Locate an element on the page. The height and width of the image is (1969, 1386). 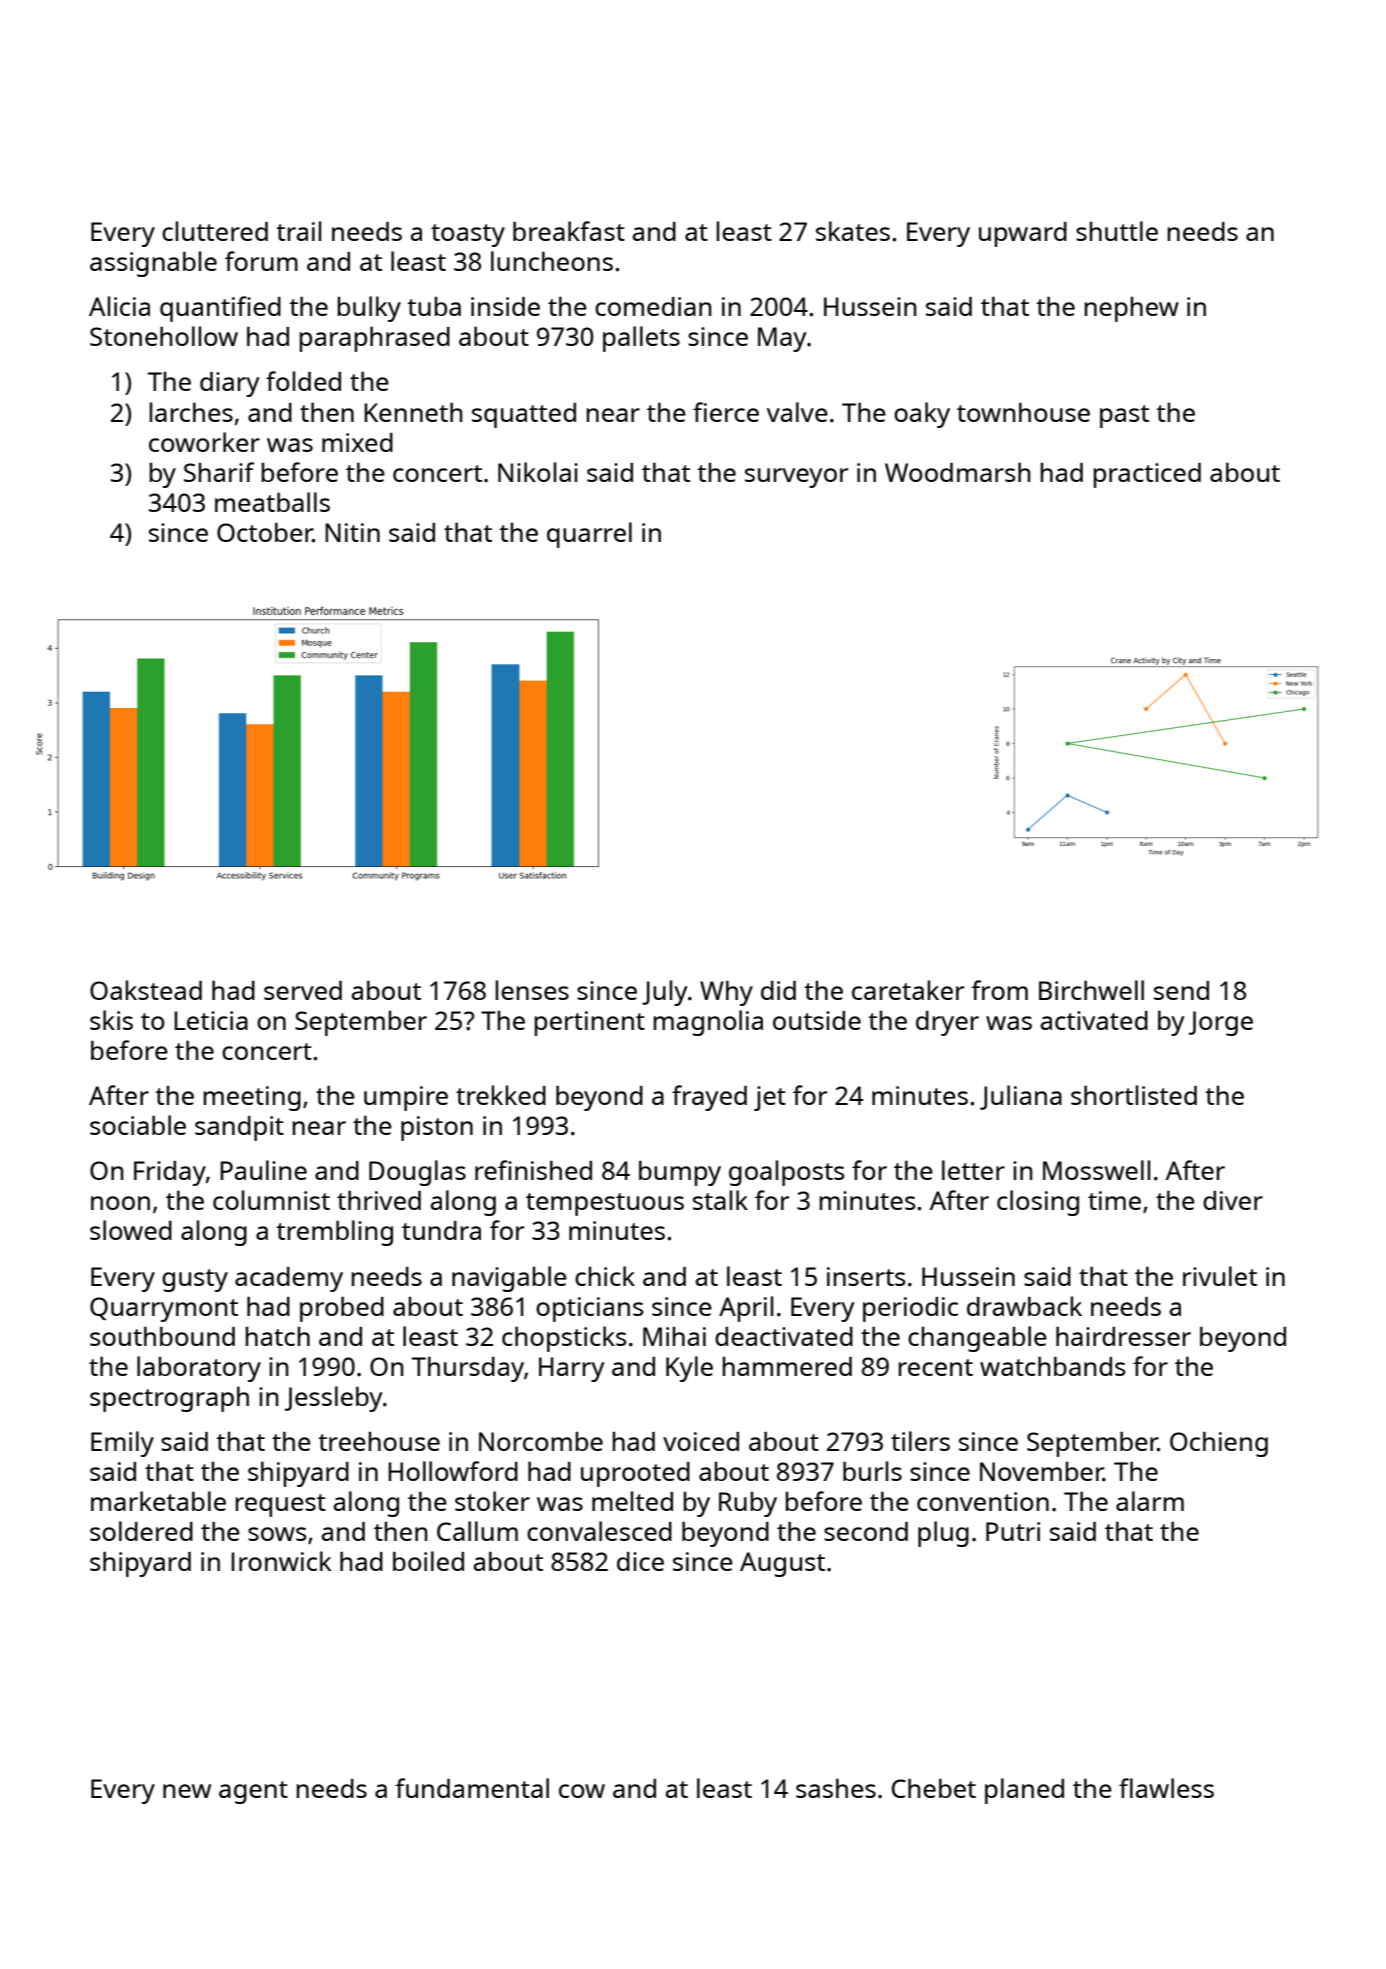
did is located at coordinates (778, 990).
